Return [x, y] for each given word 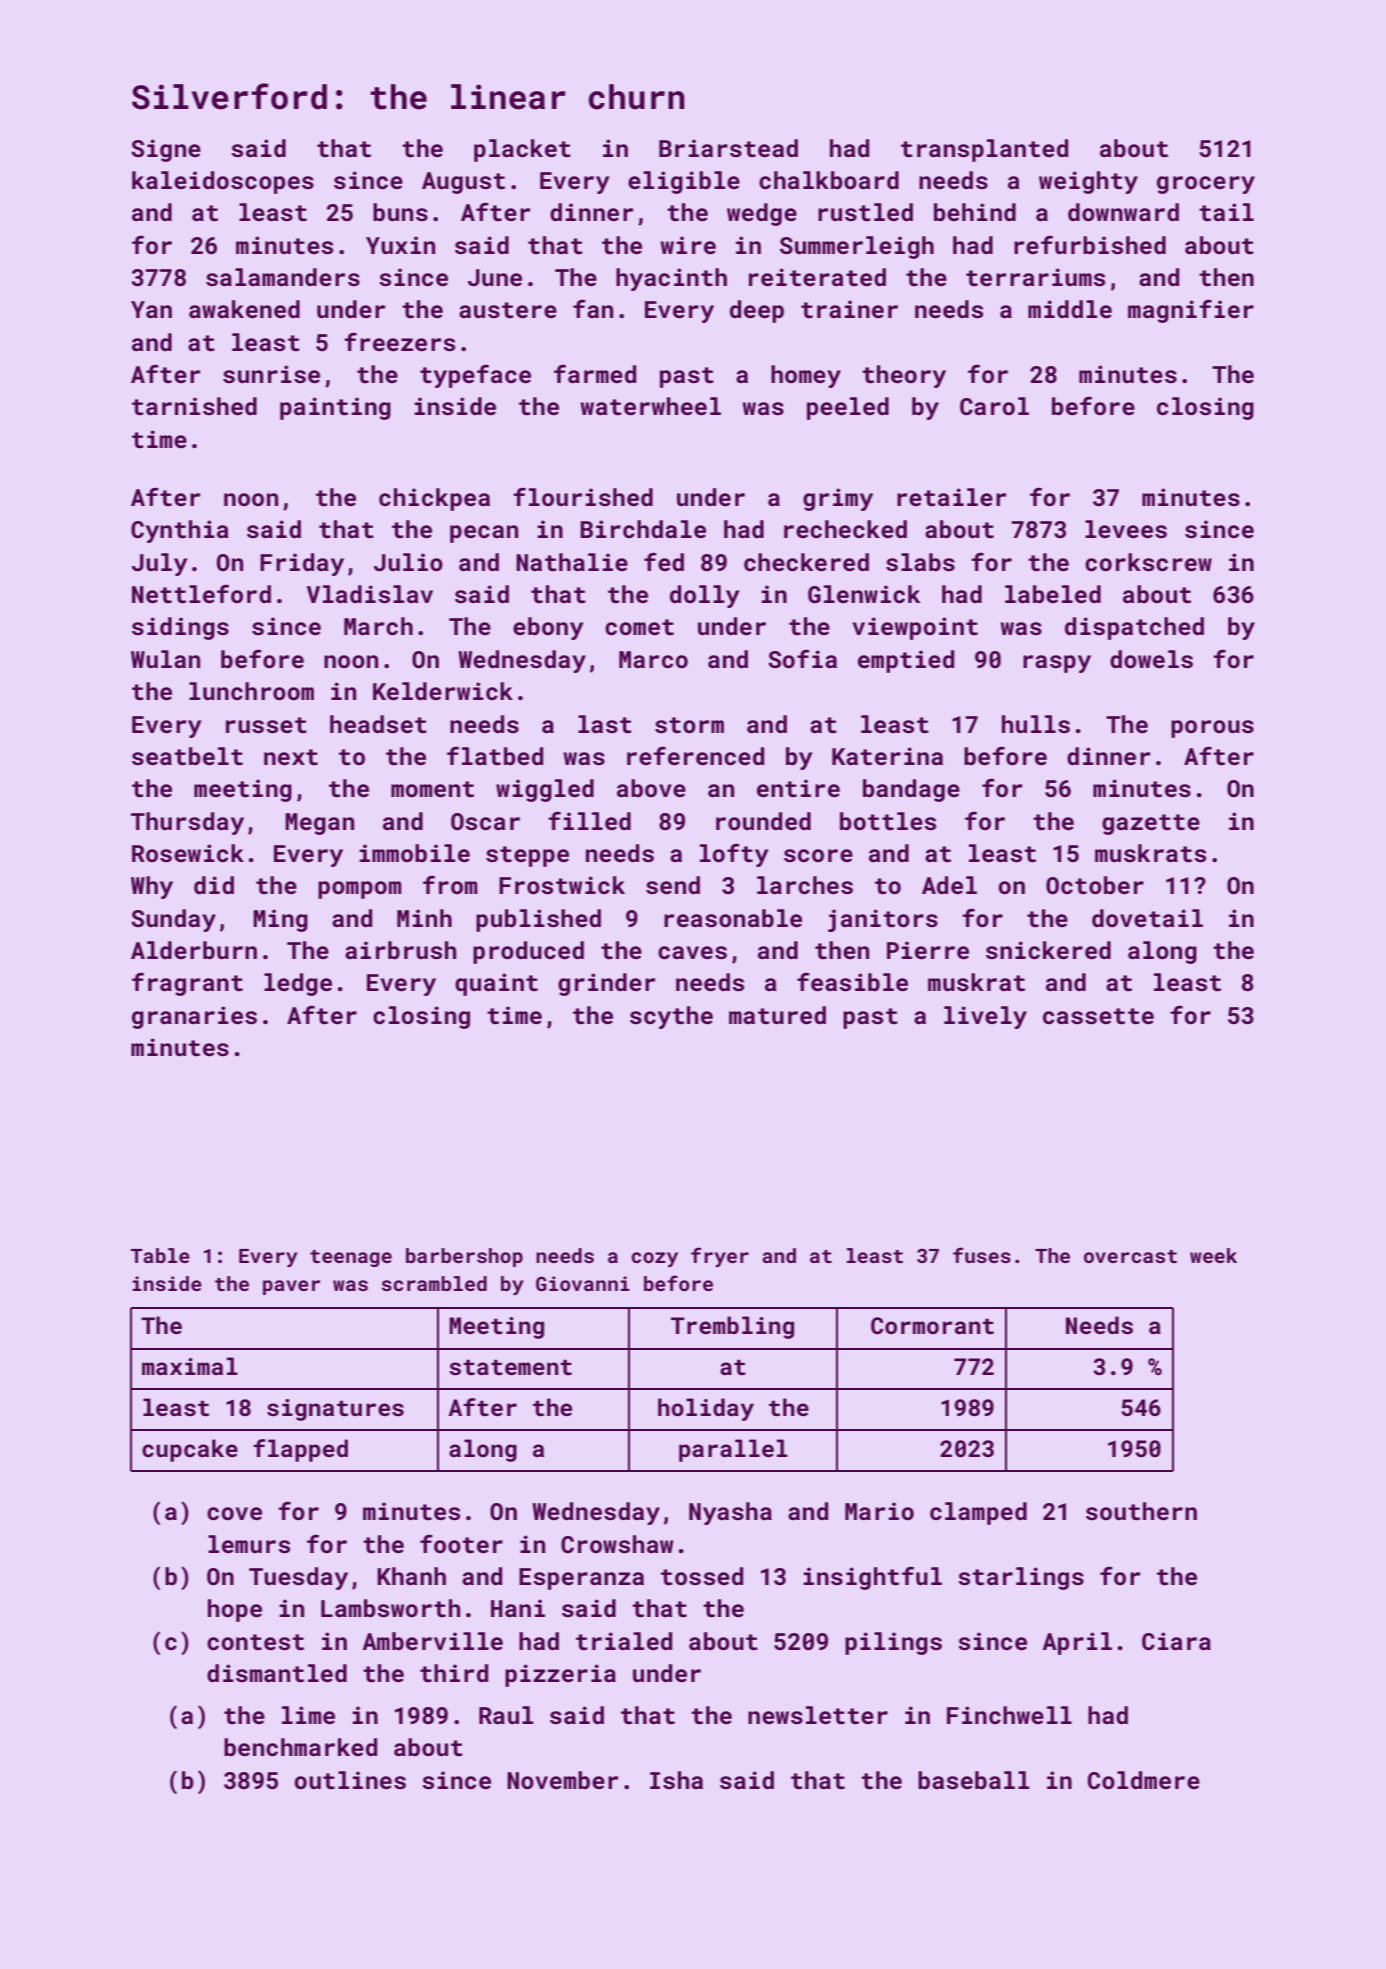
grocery [1206, 185]
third [454, 1673]
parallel [733, 1450]
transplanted [984, 150]
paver [291, 1287]
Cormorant [932, 1325]
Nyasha [730, 1513]
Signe [166, 150]
